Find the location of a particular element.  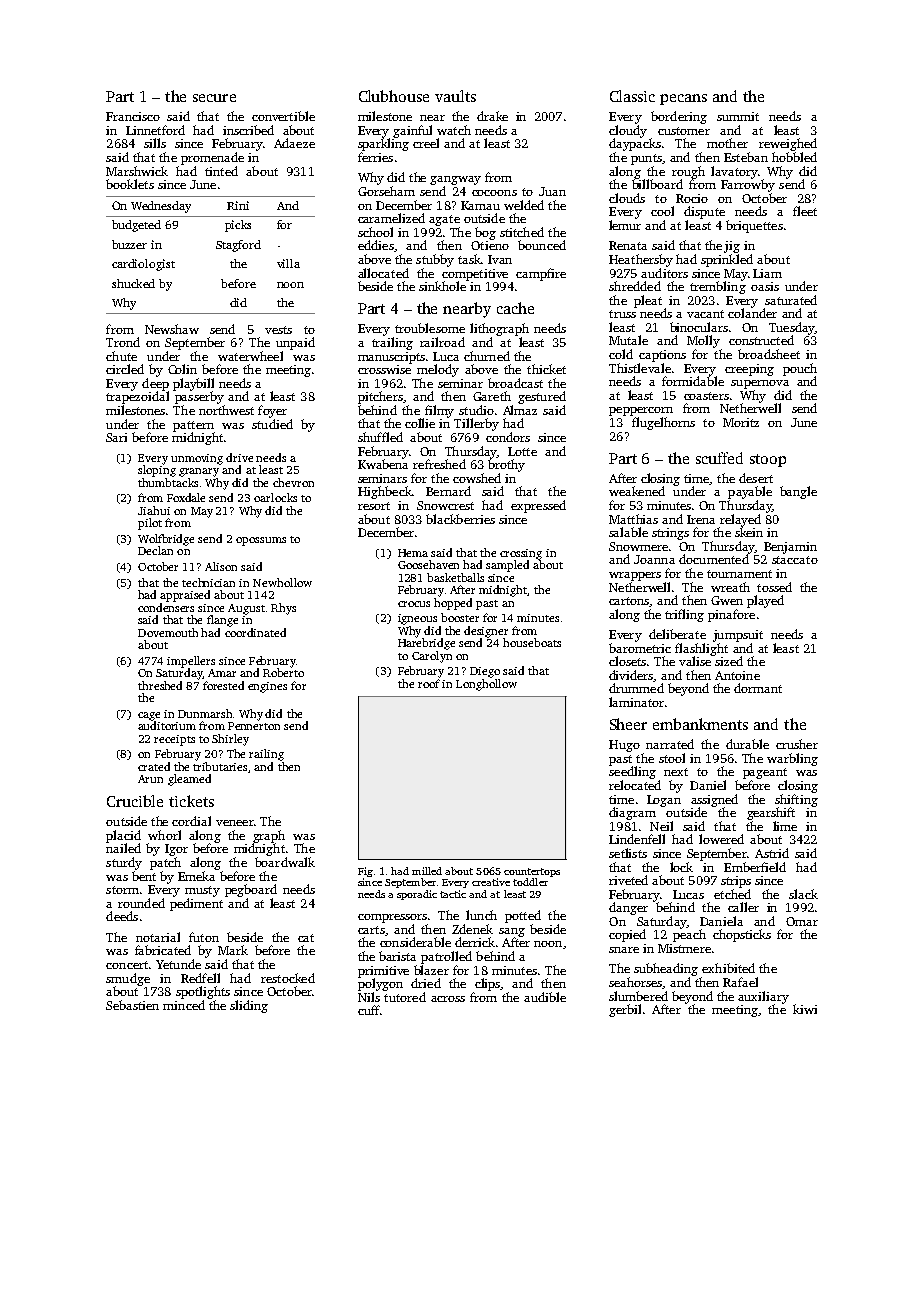

stoop is located at coordinates (768, 460).
